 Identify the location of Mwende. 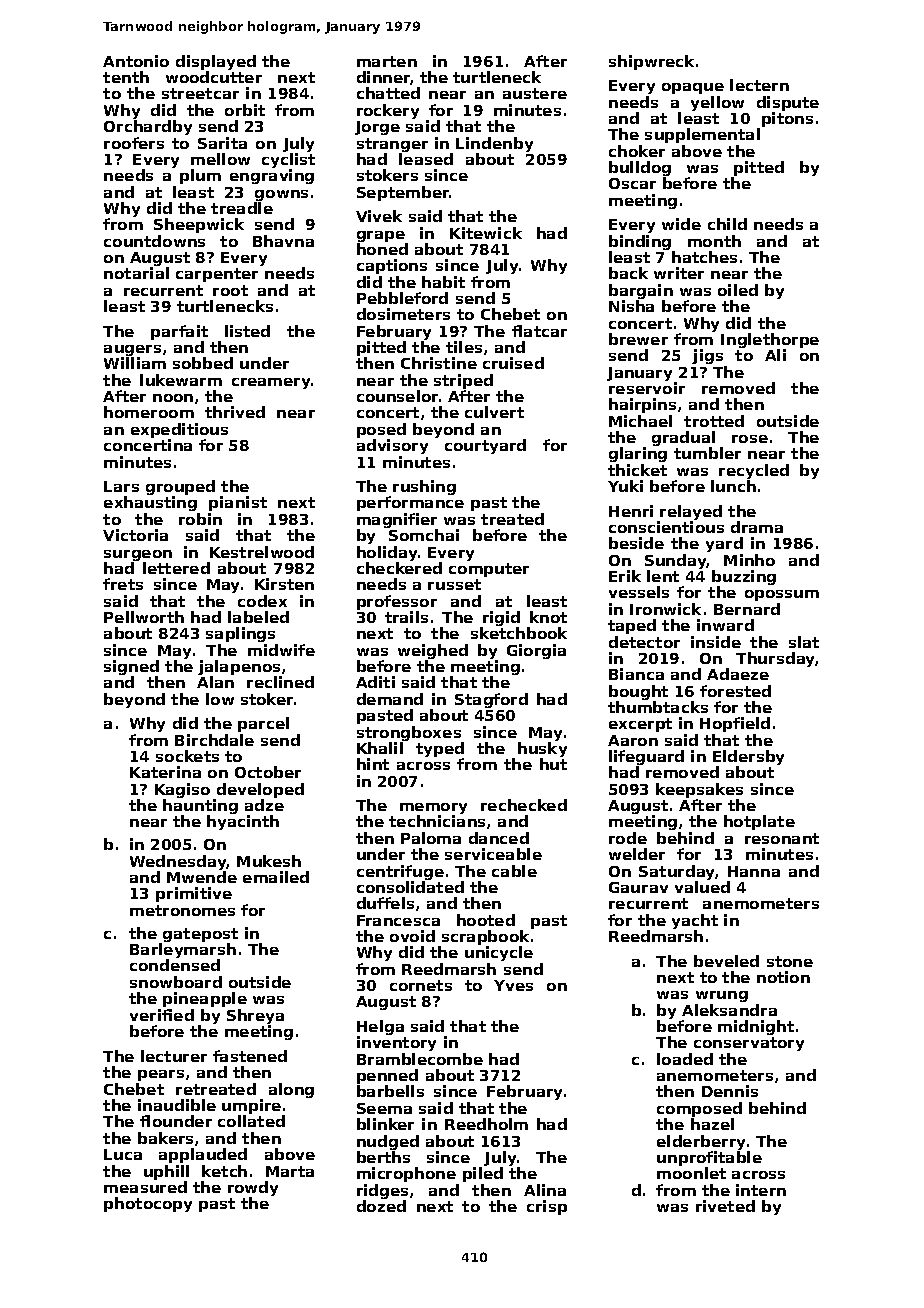
(202, 877).
